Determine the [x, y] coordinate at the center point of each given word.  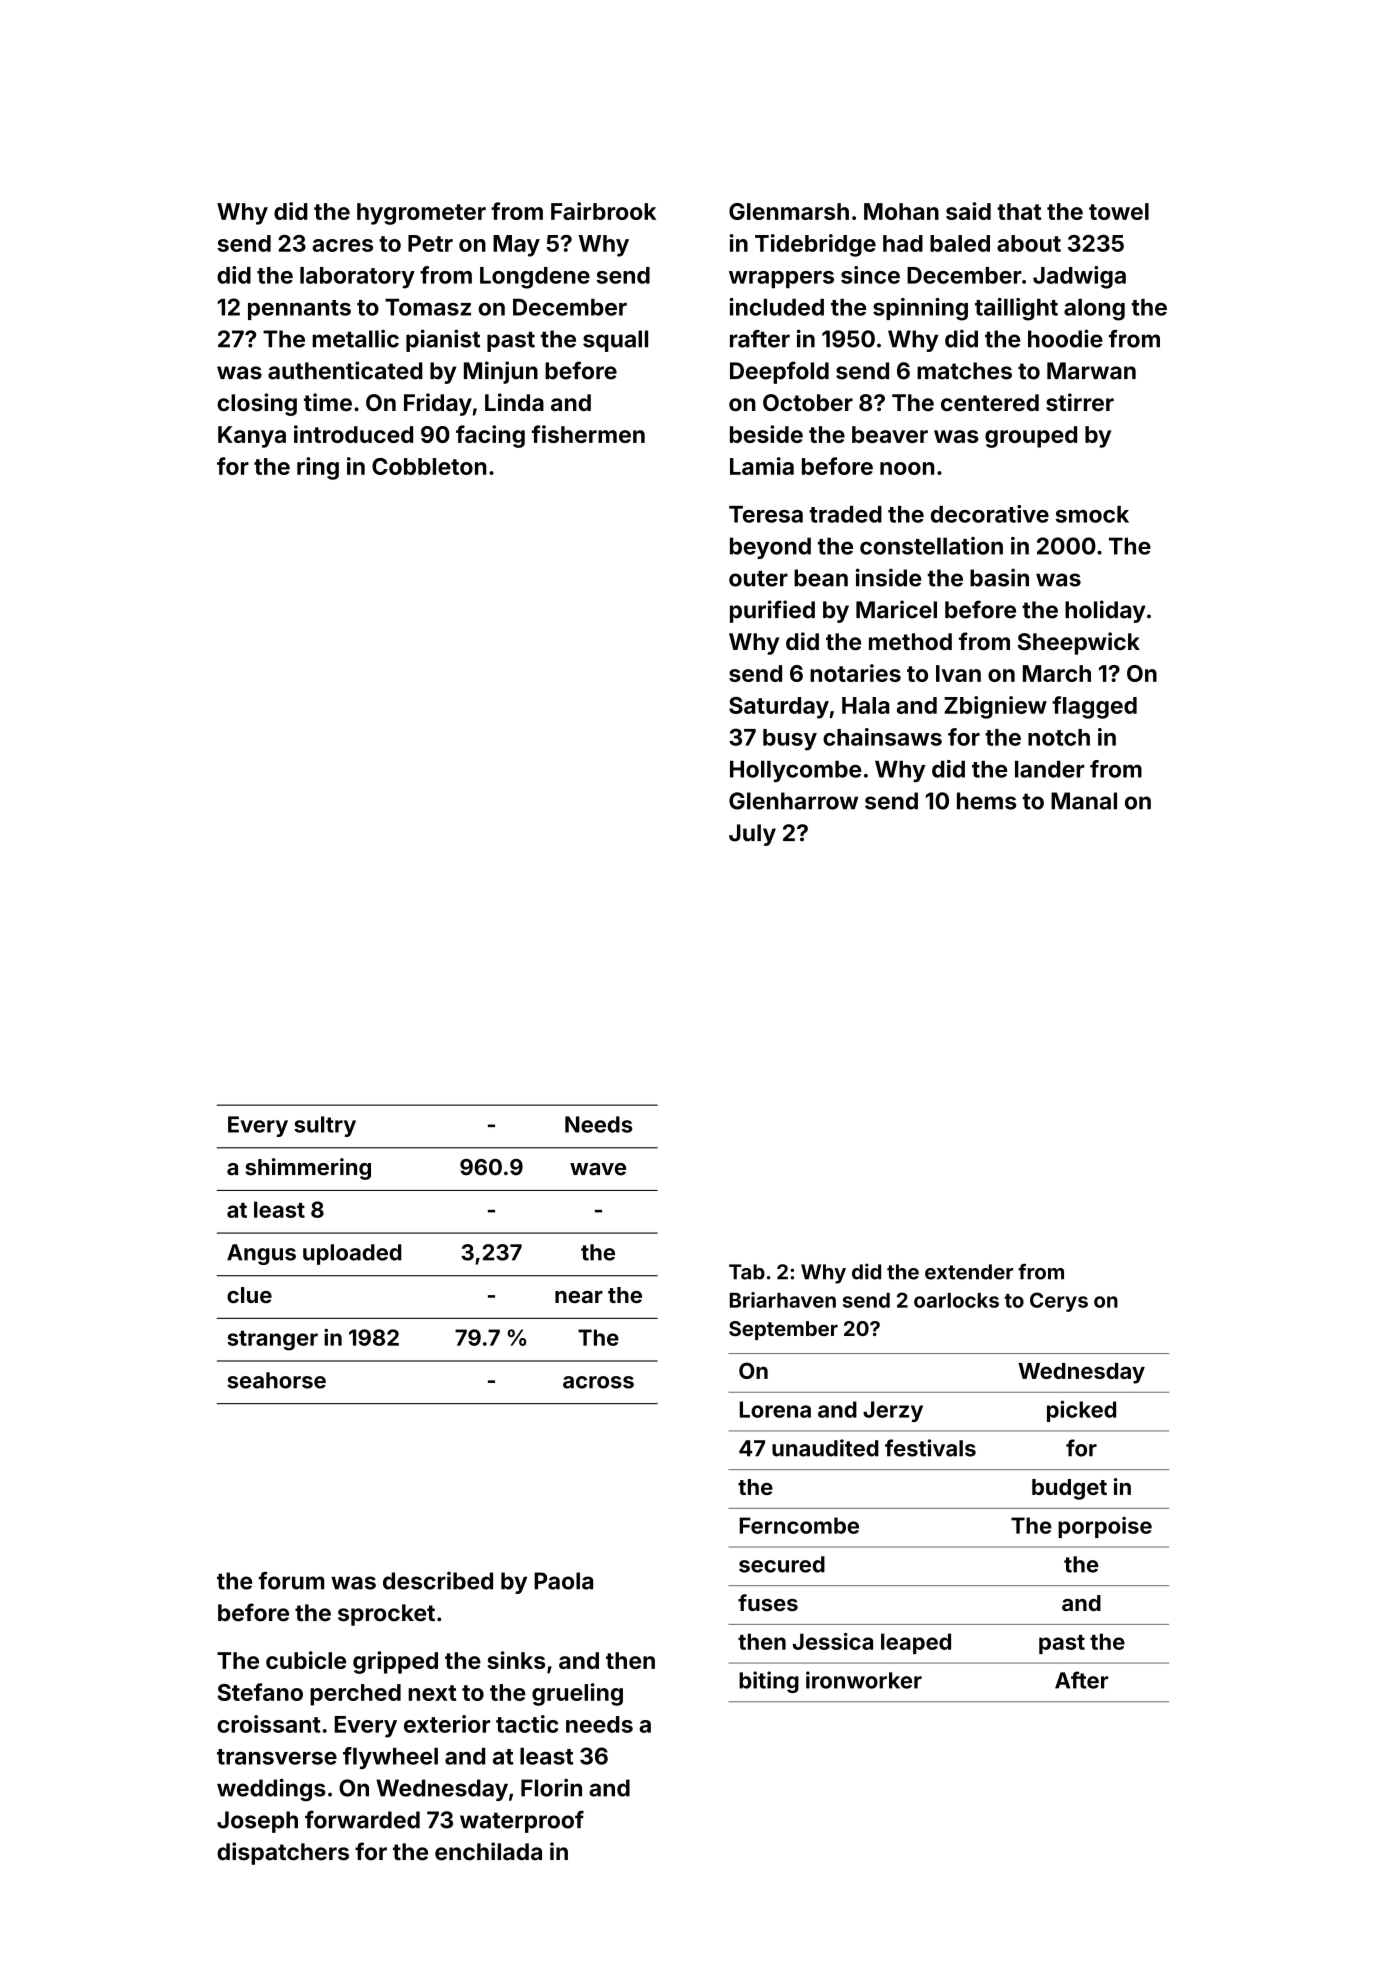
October [808, 402]
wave [598, 1169]
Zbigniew [995, 707]
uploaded [352, 1254]
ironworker [864, 1680]
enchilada [488, 1851]
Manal [1084, 801]
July [752, 835]
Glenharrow [793, 801]
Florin [551, 1788]
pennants [299, 310]
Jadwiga [1079, 277]
